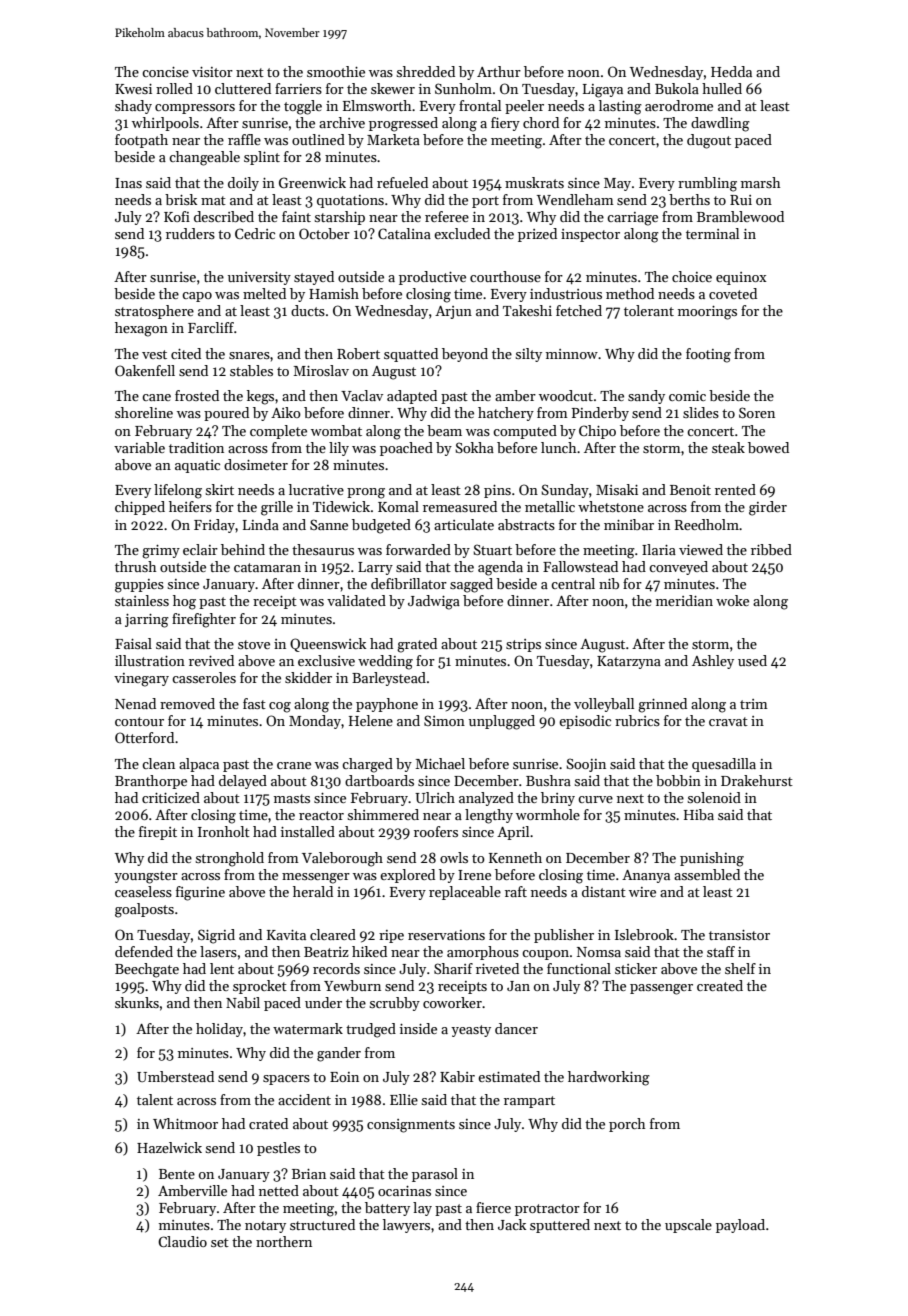  Describe the element at coordinates (435, 1175) in the screenshot. I see `parasol` at that location.
